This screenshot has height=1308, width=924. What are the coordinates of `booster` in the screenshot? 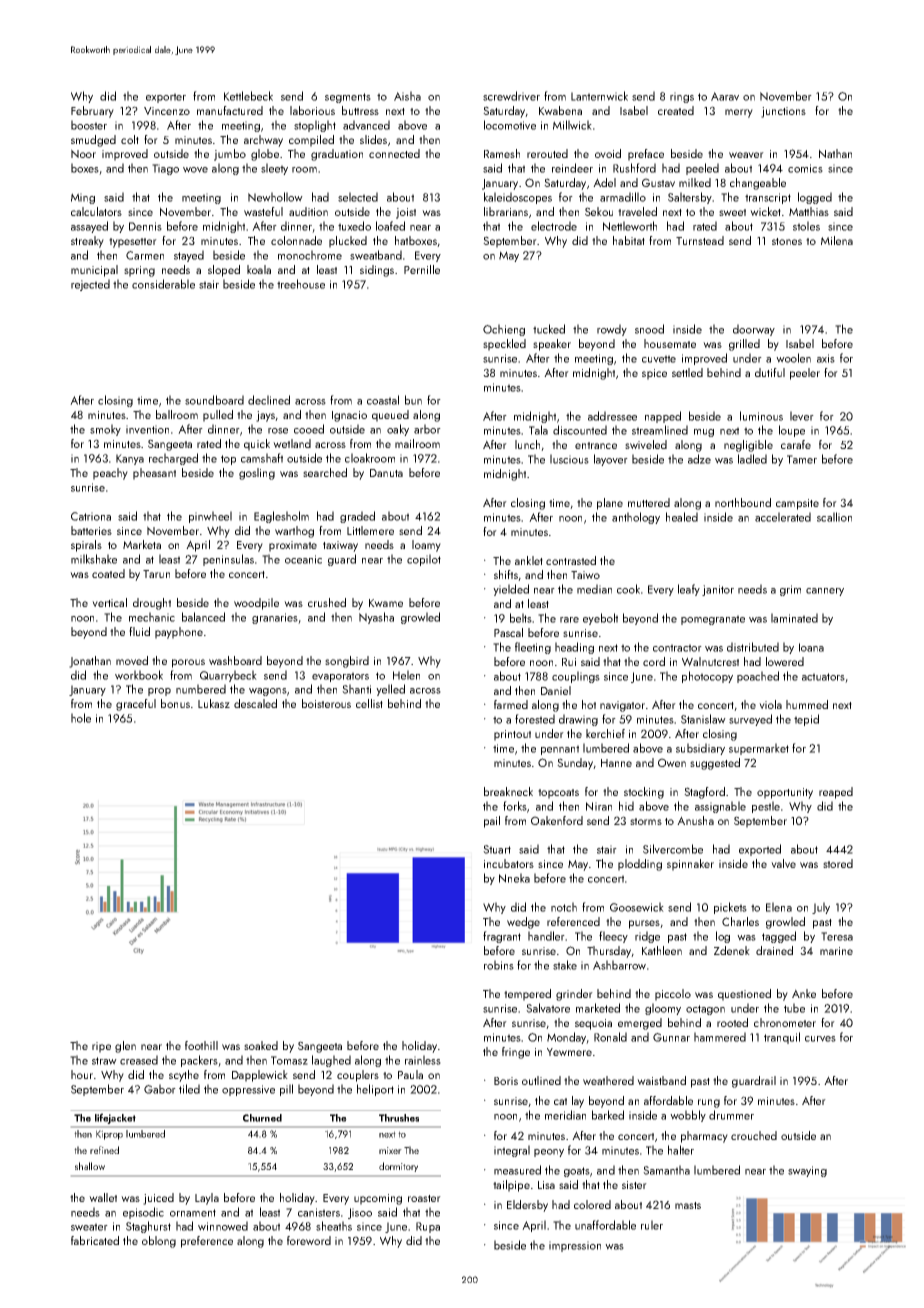 It's located at (89, 125).
